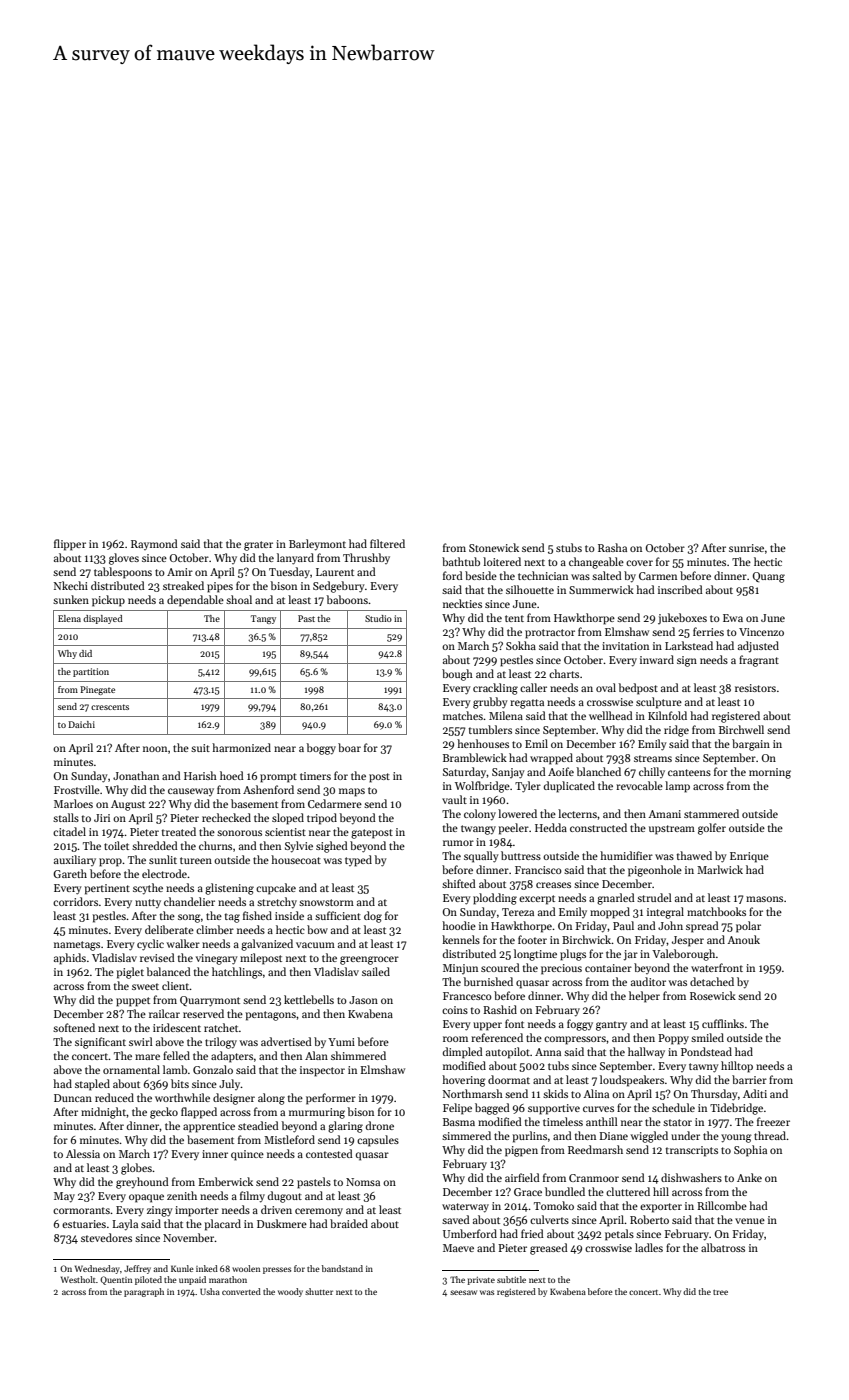 The image size is (849, 1400). I want to click on Tyler, so click(528, 787).
